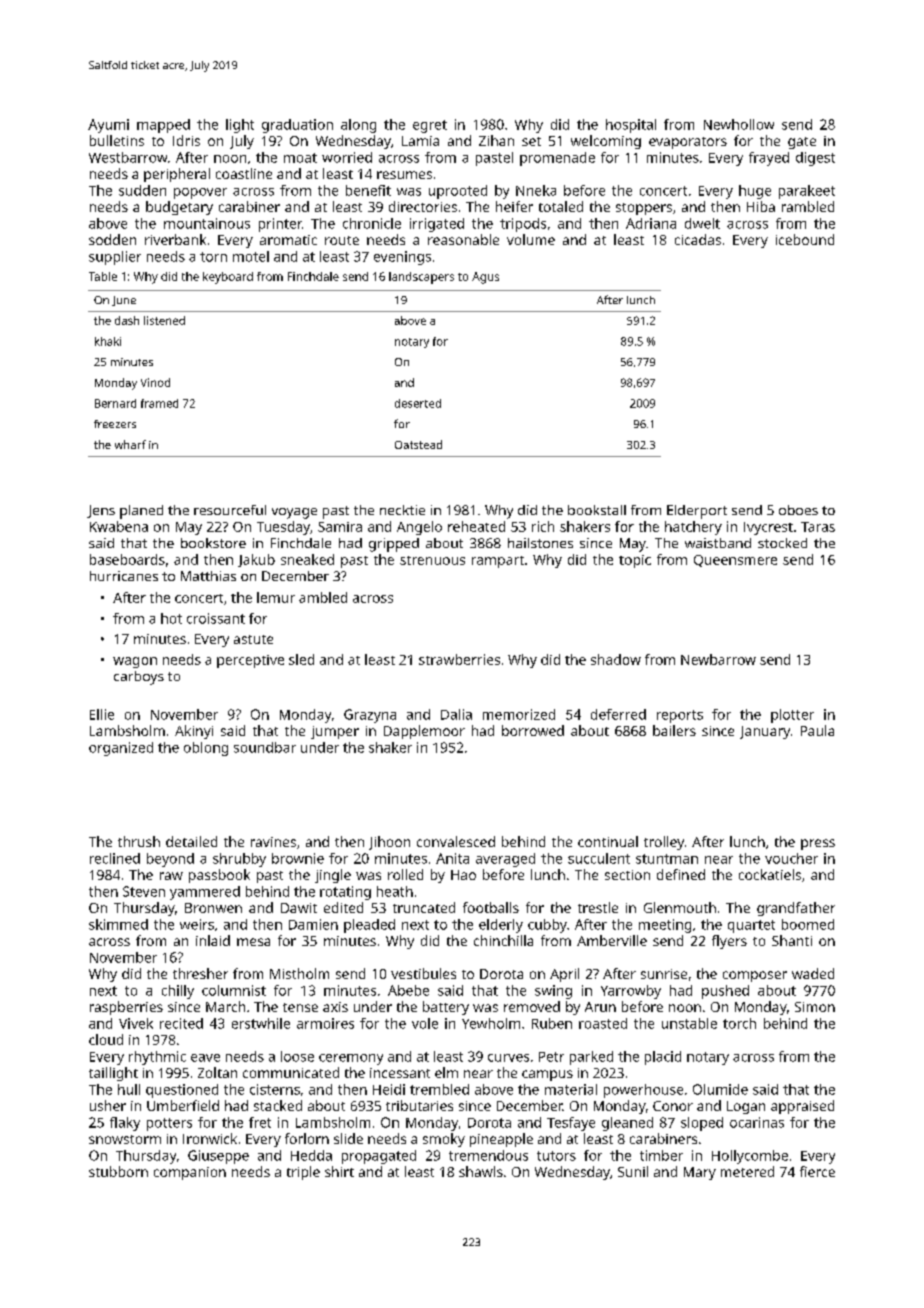 This screenshot has height=1308, width=924. I want to click on hot, so click(171, 618).
